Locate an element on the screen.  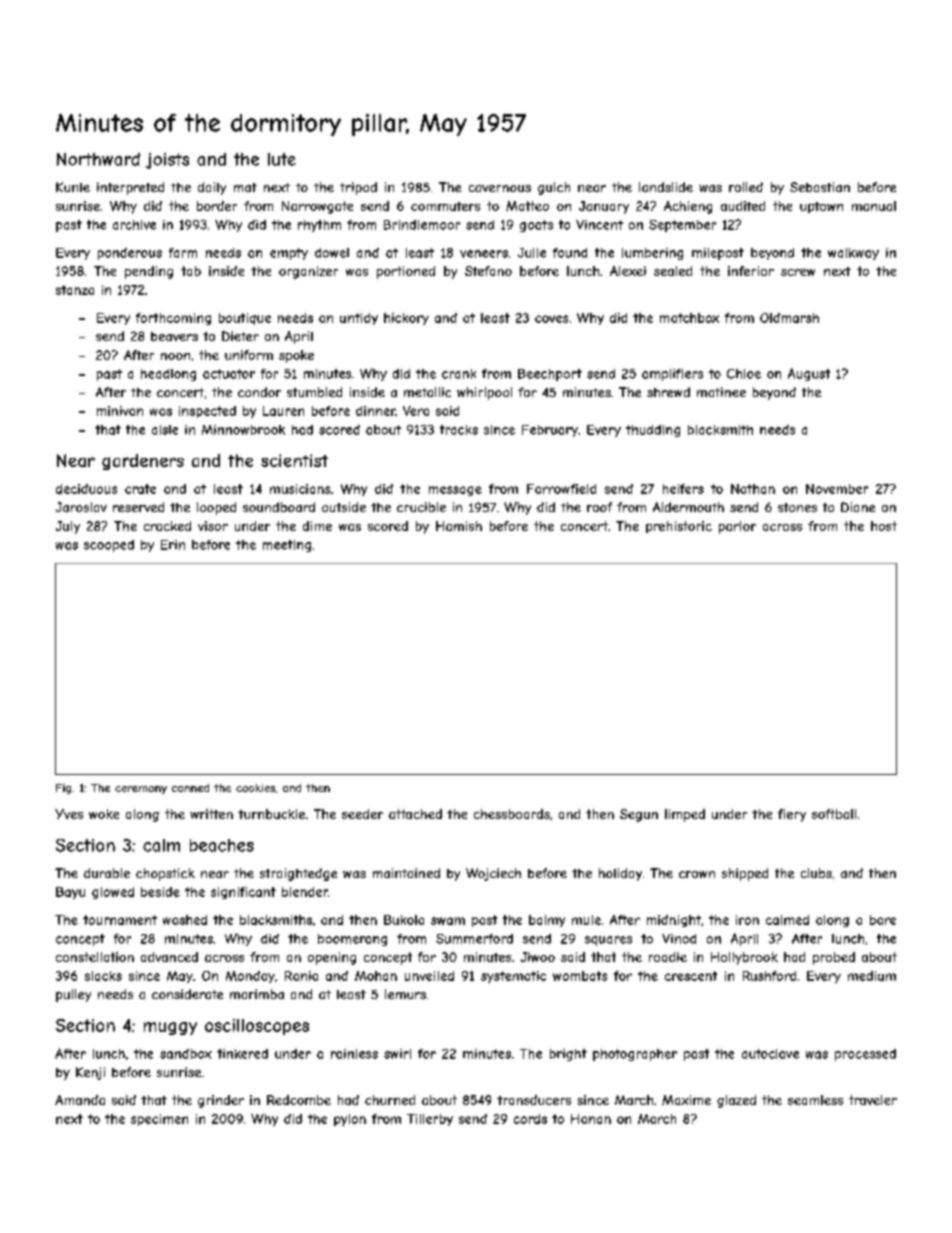
scooped is located at coordinates (109, 546).
